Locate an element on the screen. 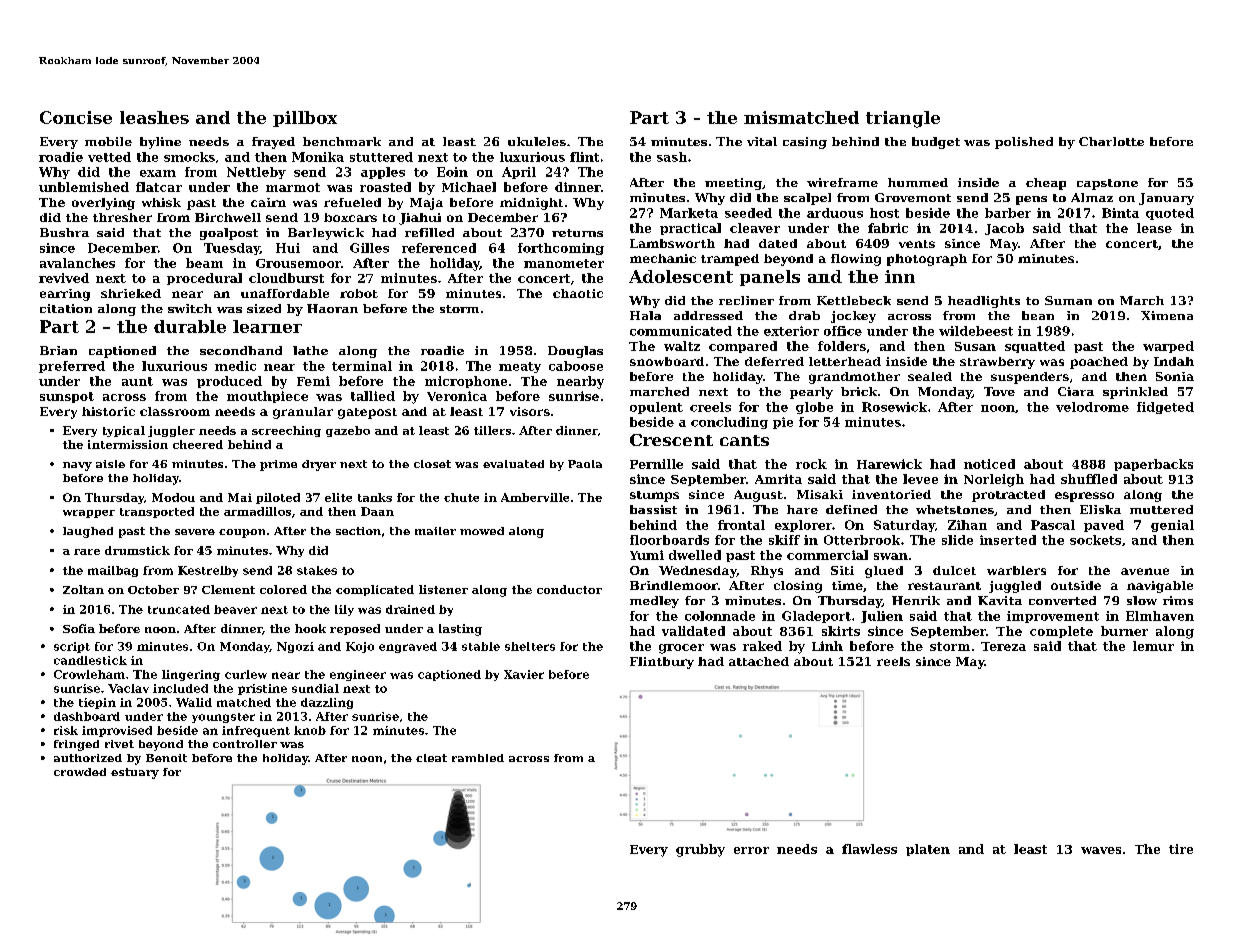  paperbacks is located at coordinates (1153, 465).
